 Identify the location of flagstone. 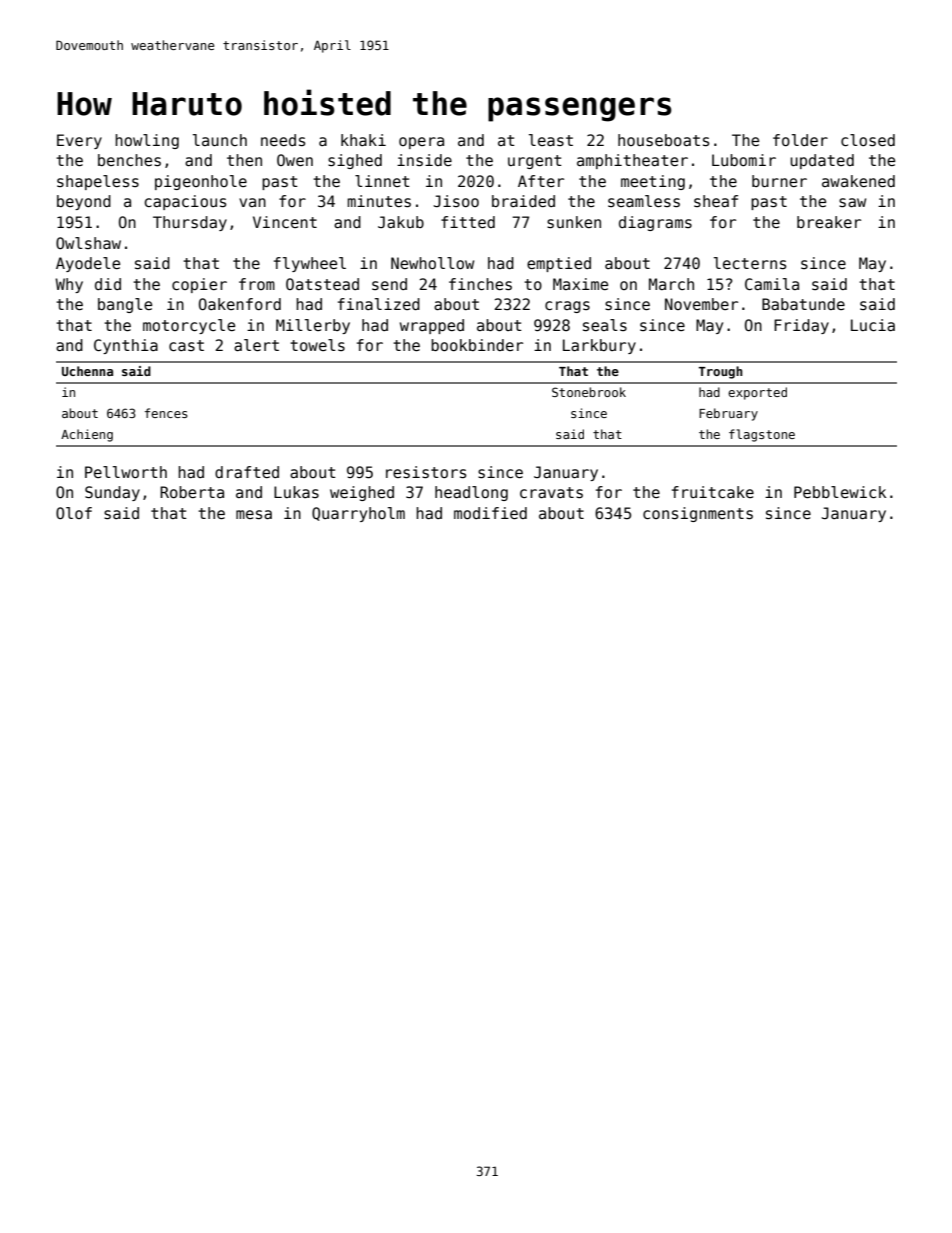
(762, 435).
